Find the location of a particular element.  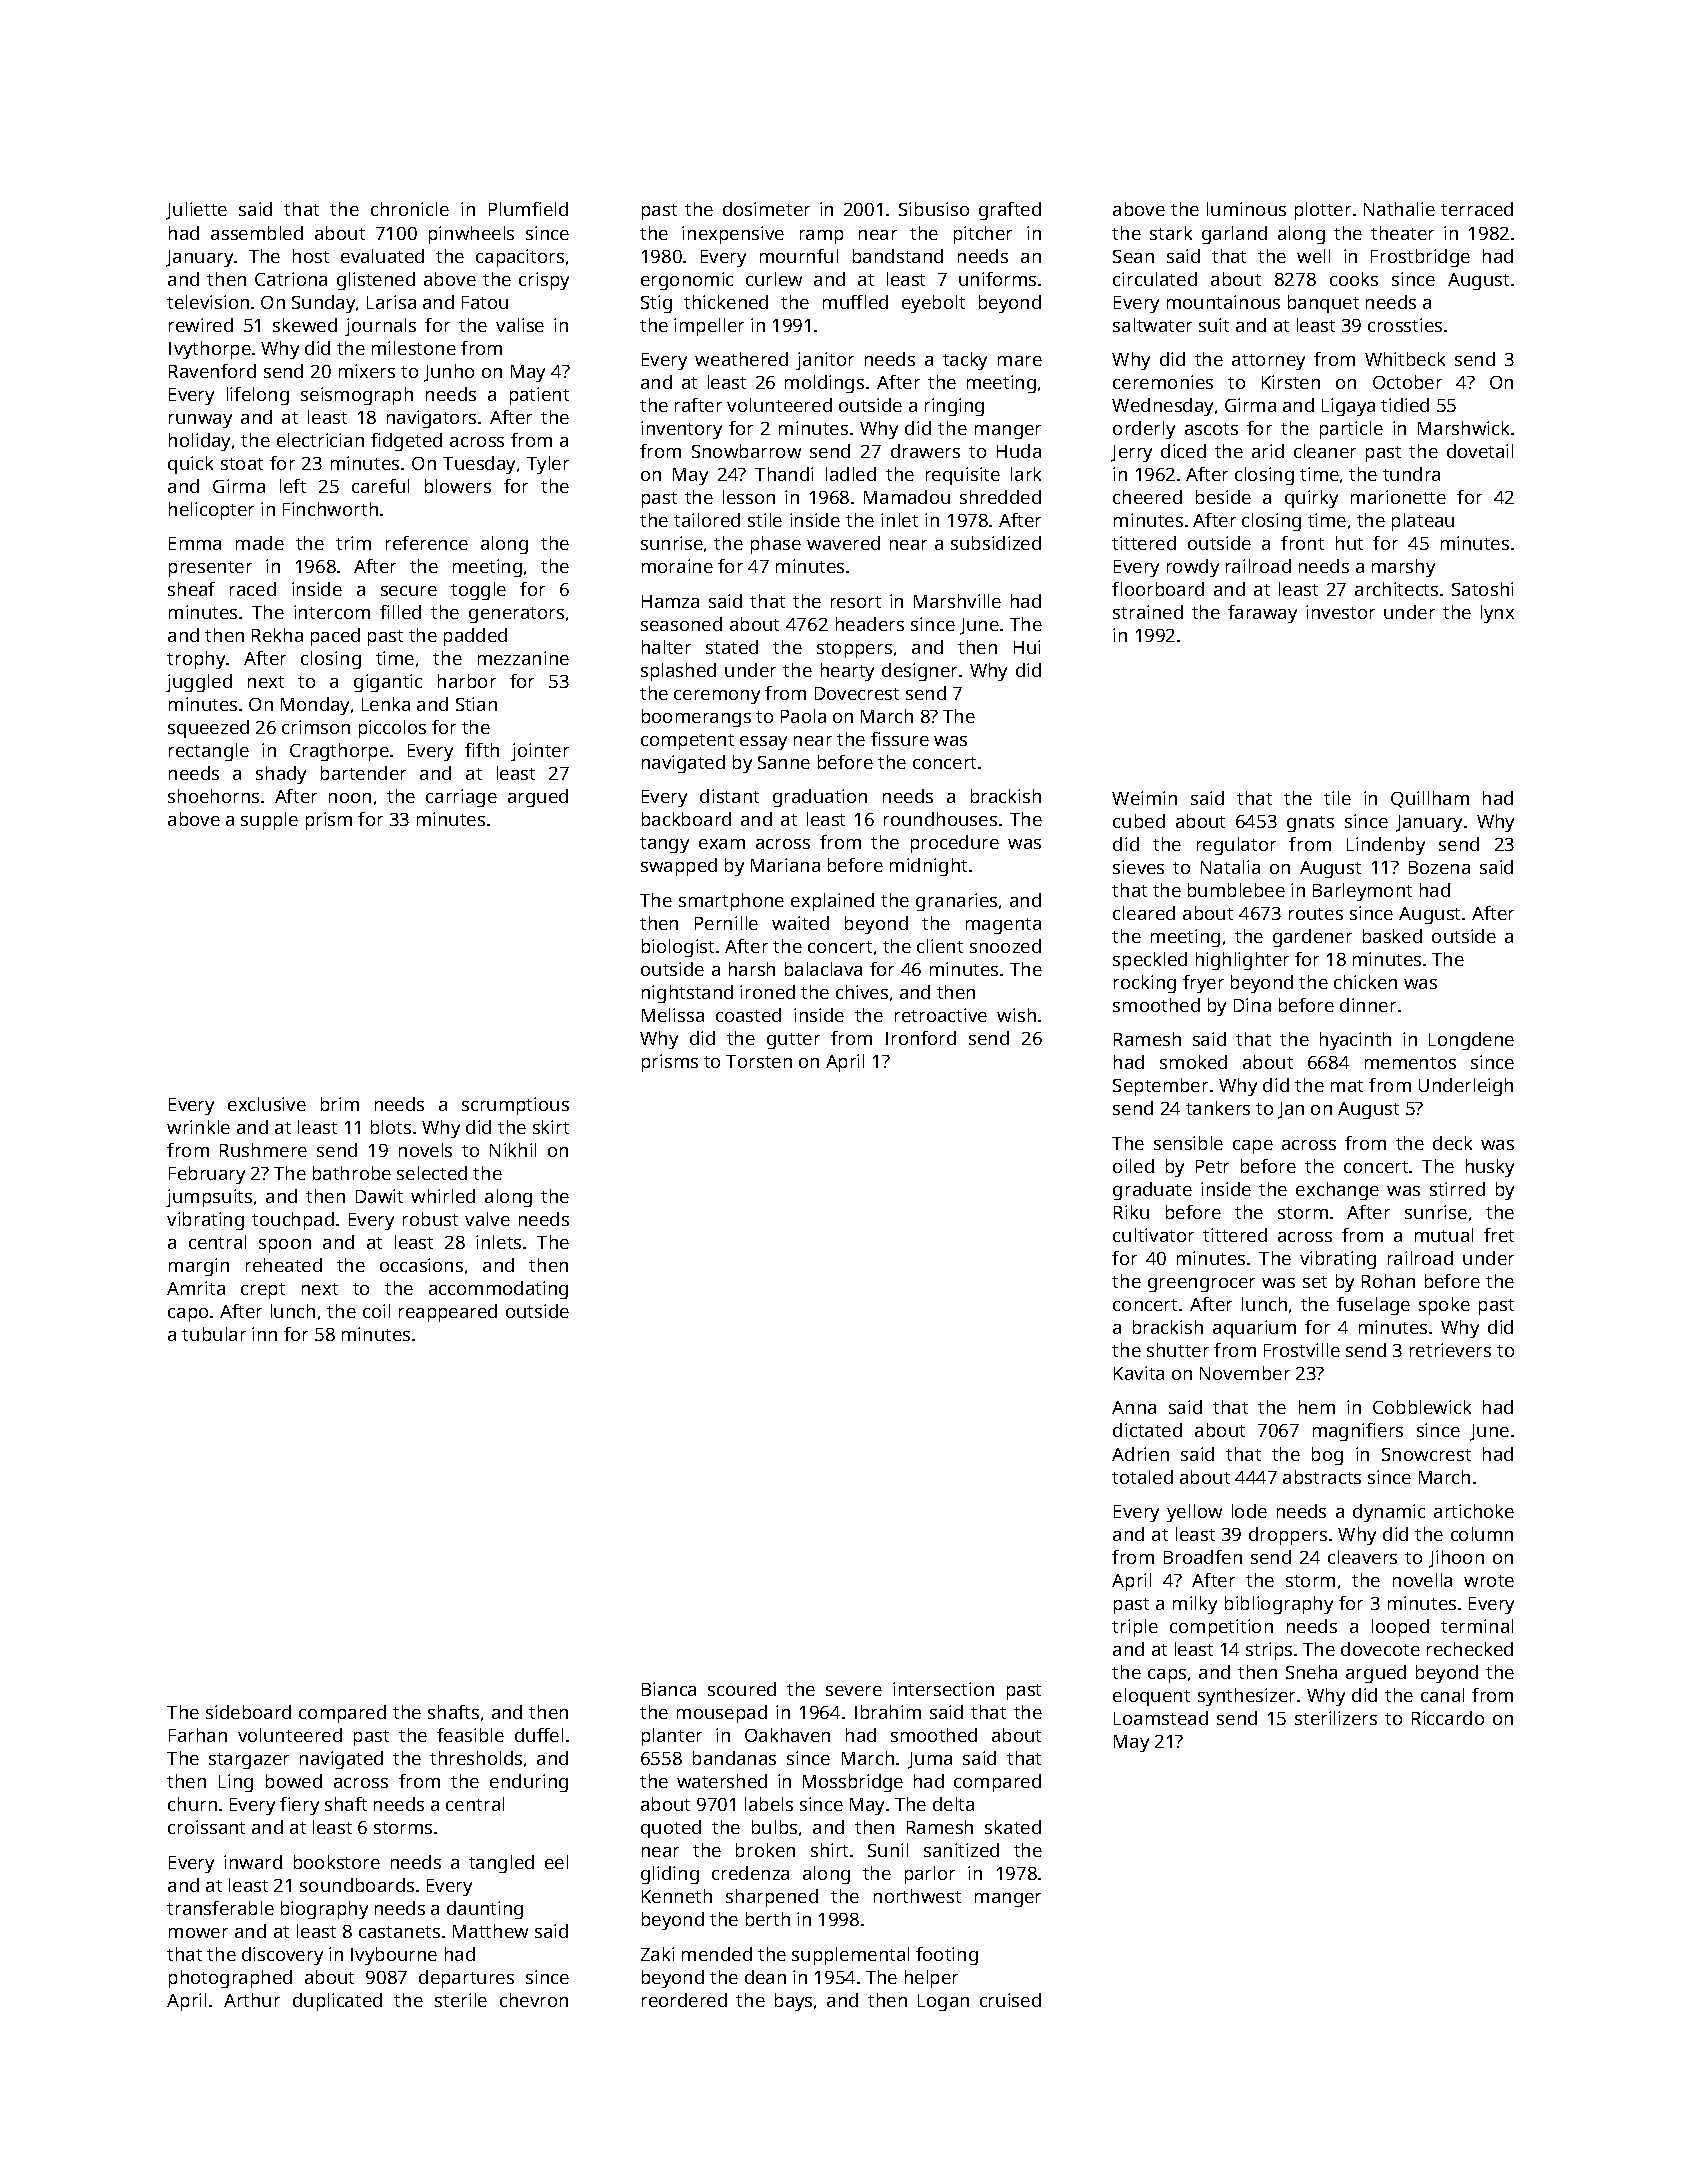

Arthur is located at coordinates (252, 2000).
